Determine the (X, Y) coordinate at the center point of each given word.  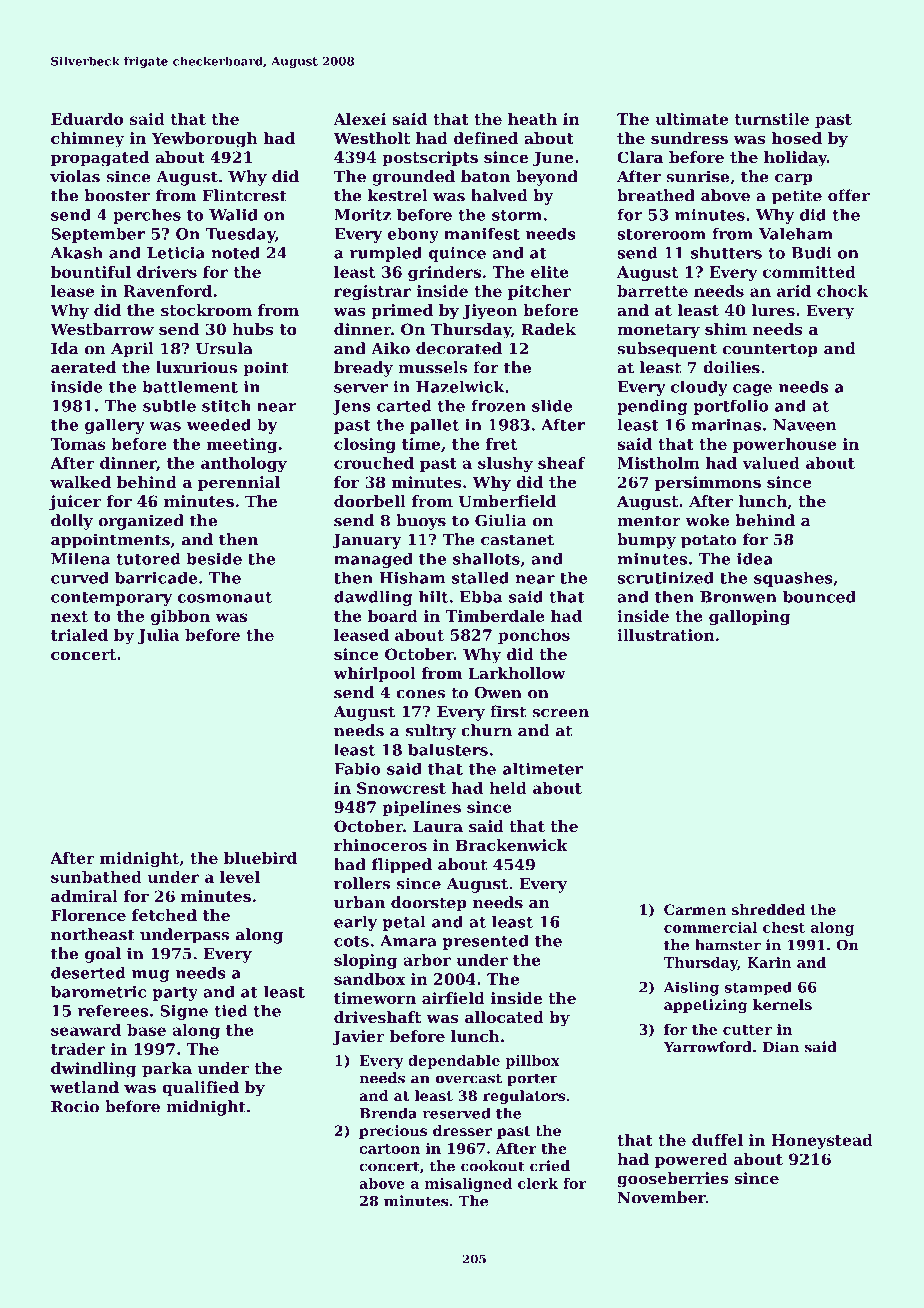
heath (532, 119)
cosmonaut (224, 597)
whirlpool (374, 674)
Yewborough (205, 140)
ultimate (691, 119)
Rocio (75, 1106)
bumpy (646, 541)
